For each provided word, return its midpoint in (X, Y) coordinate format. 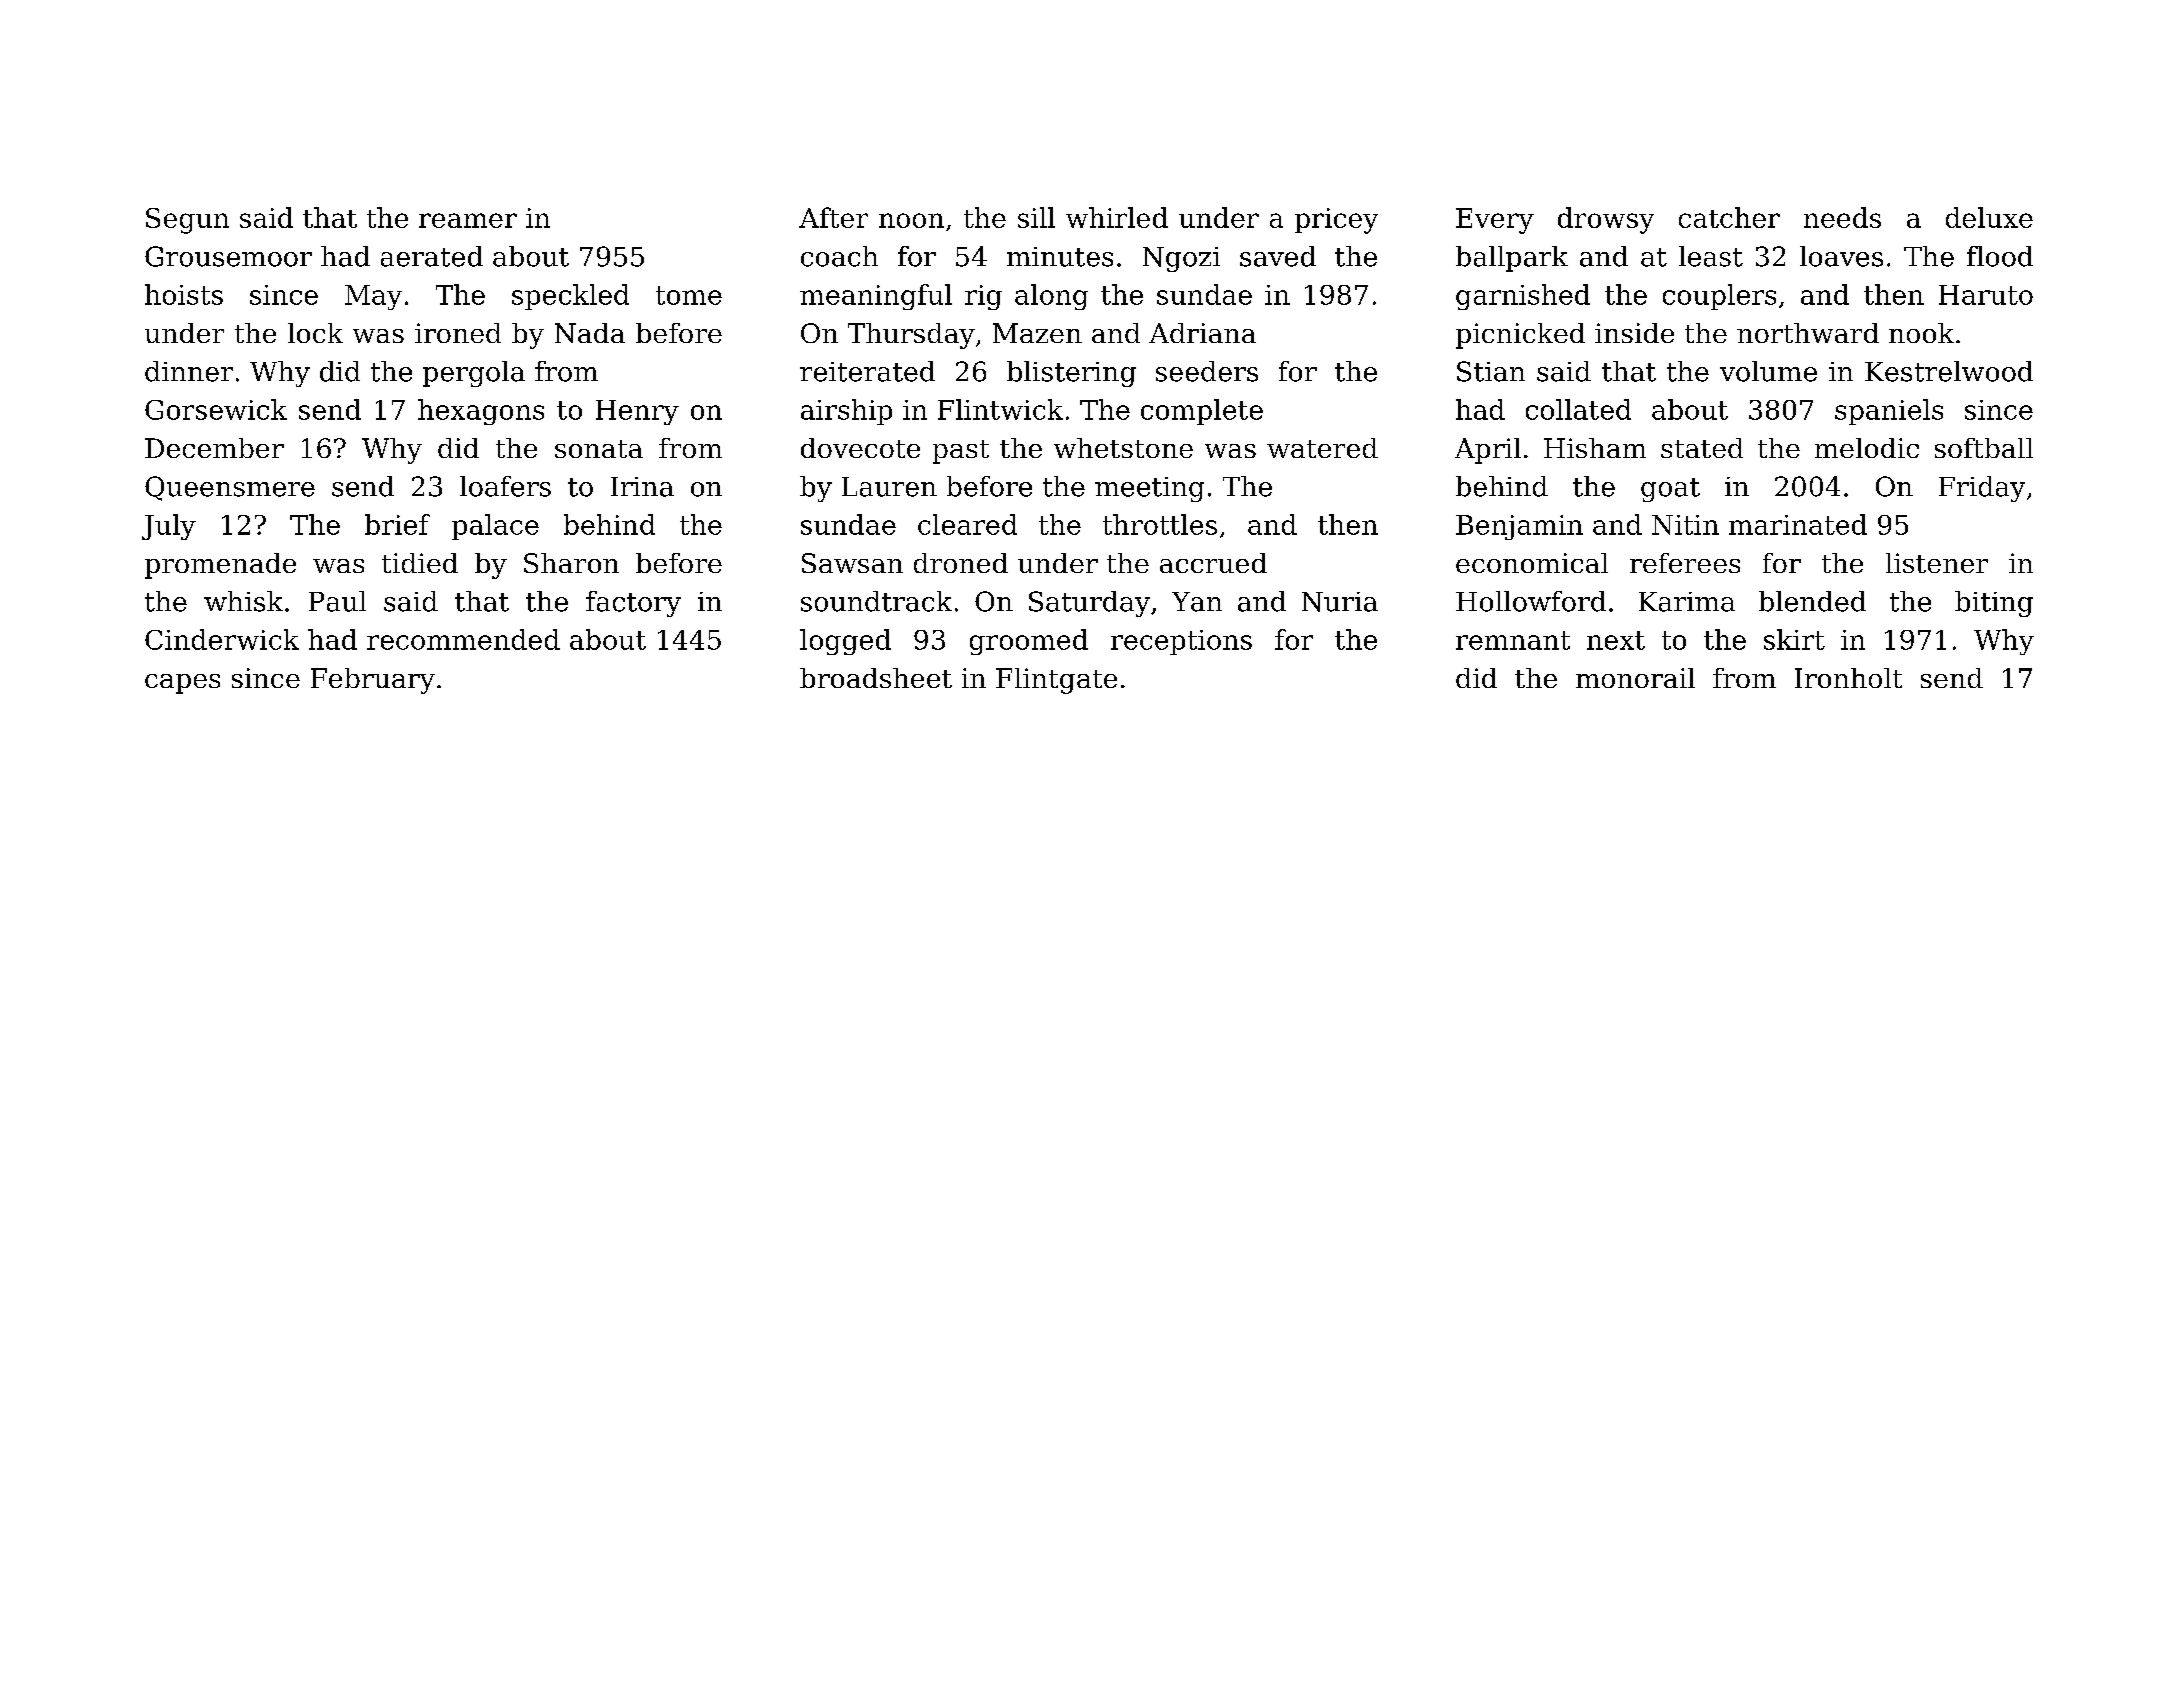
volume (1768, 371)
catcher (1729, 217)
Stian (1491, 371)
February (373, 681)
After (833, 217)
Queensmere (230, 488)
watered (1322, 448)
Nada (590, 333)
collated (1578, 409)
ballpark (1512, 259)
